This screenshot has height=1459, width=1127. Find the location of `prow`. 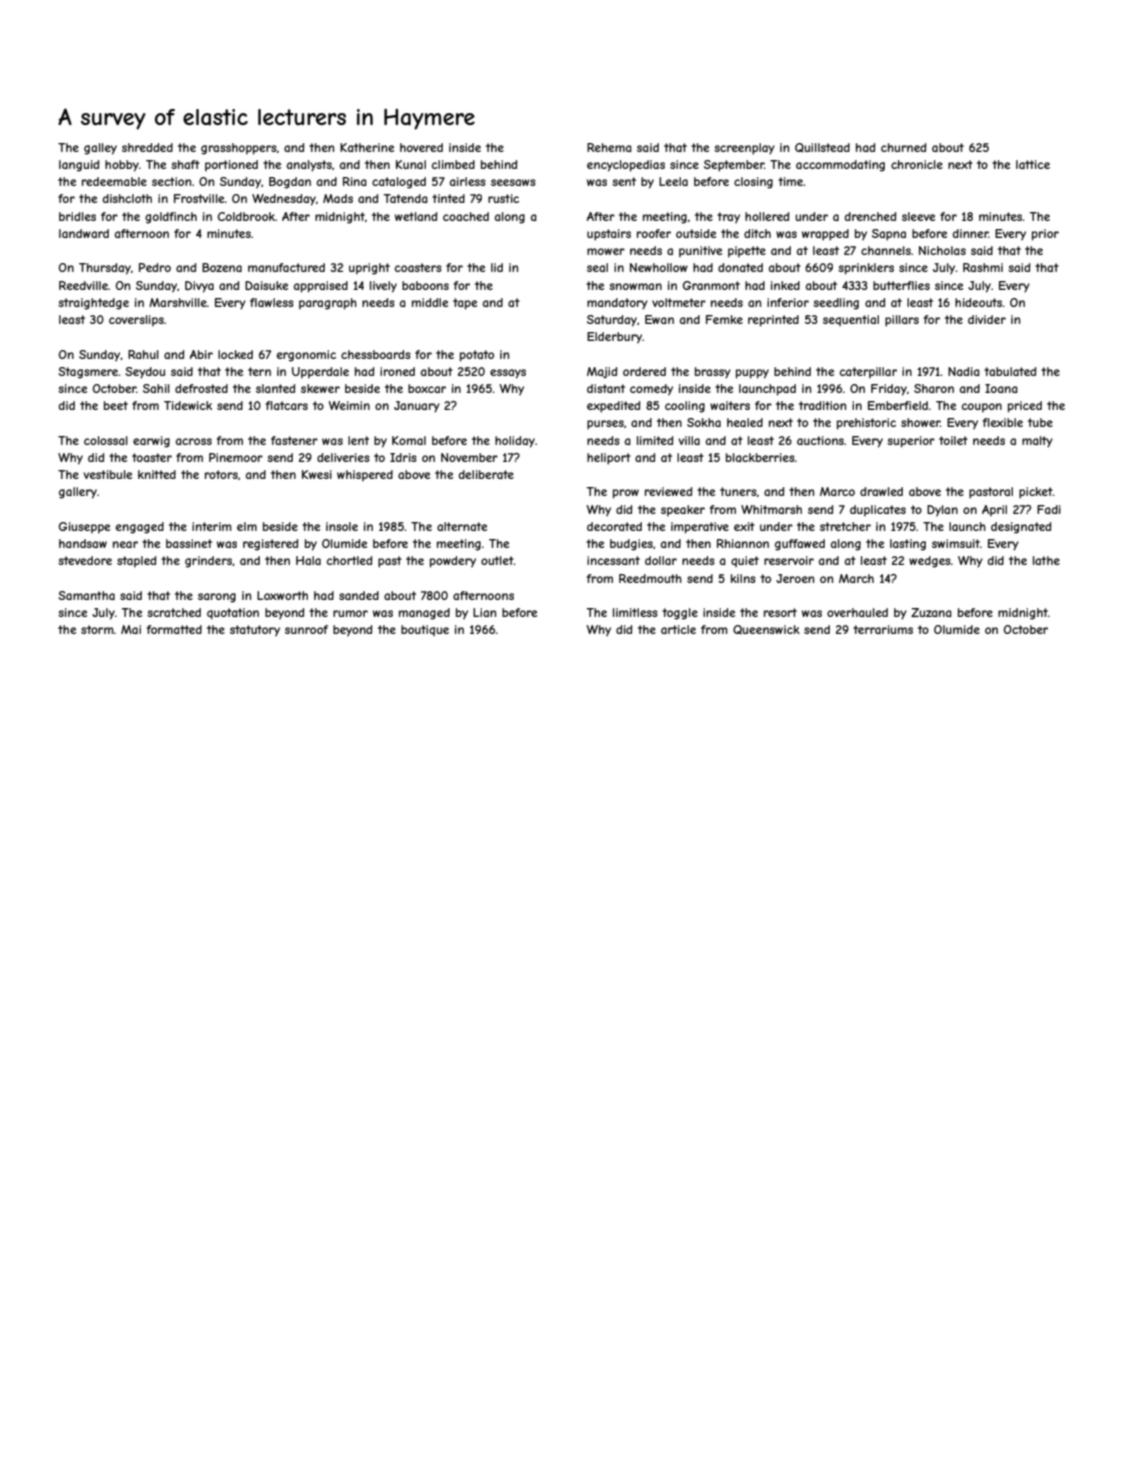

prow is located at coordinates (626, 494).
